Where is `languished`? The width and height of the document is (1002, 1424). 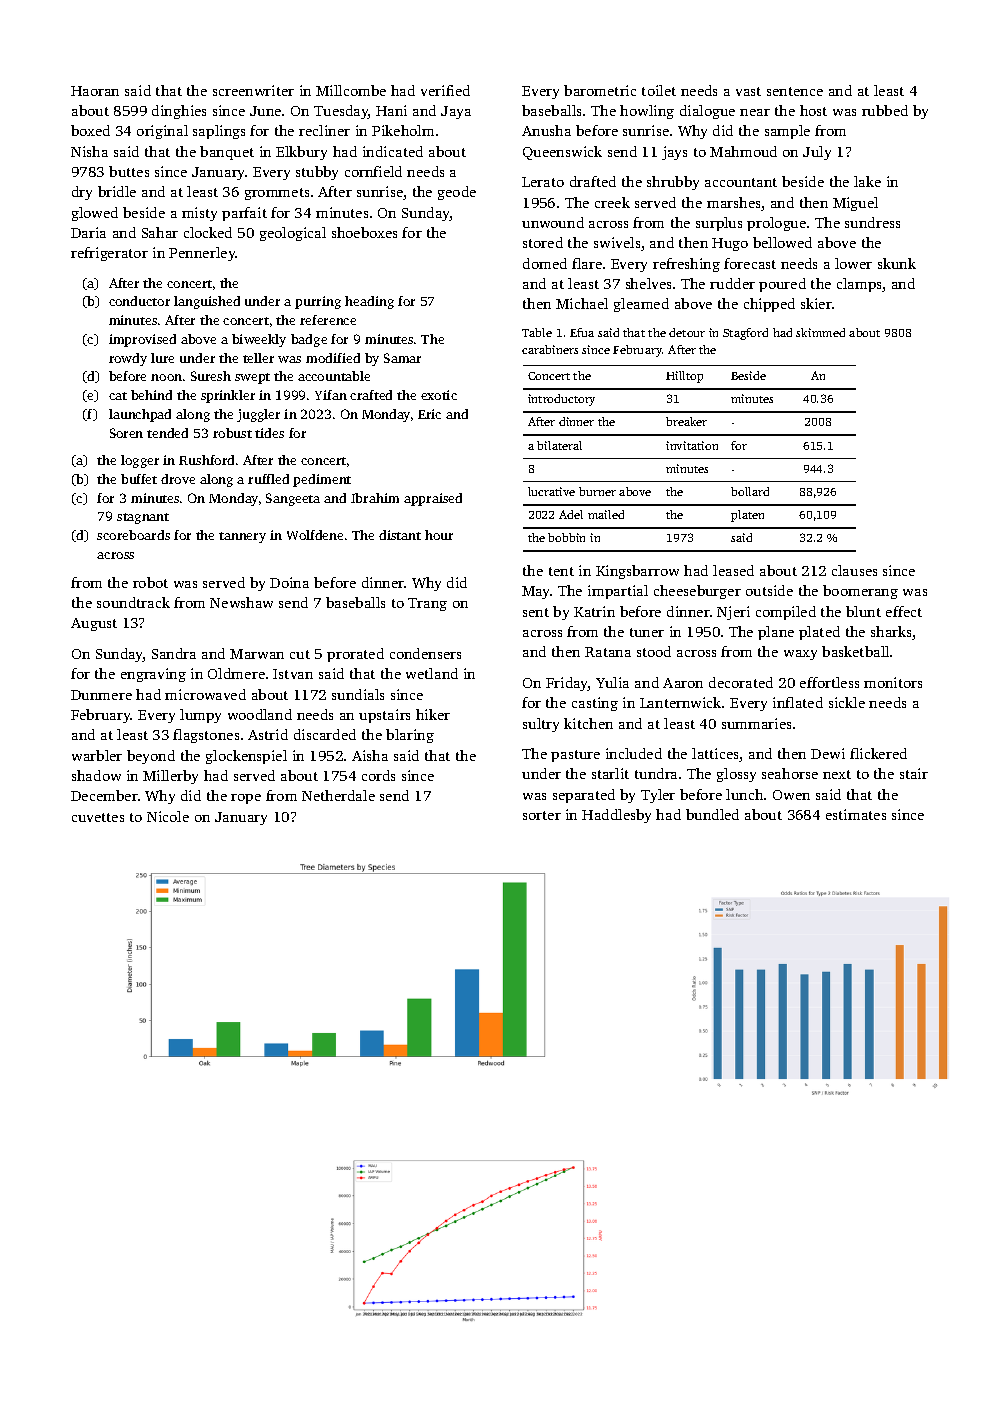 languished is located at coordinates (207, 302).
